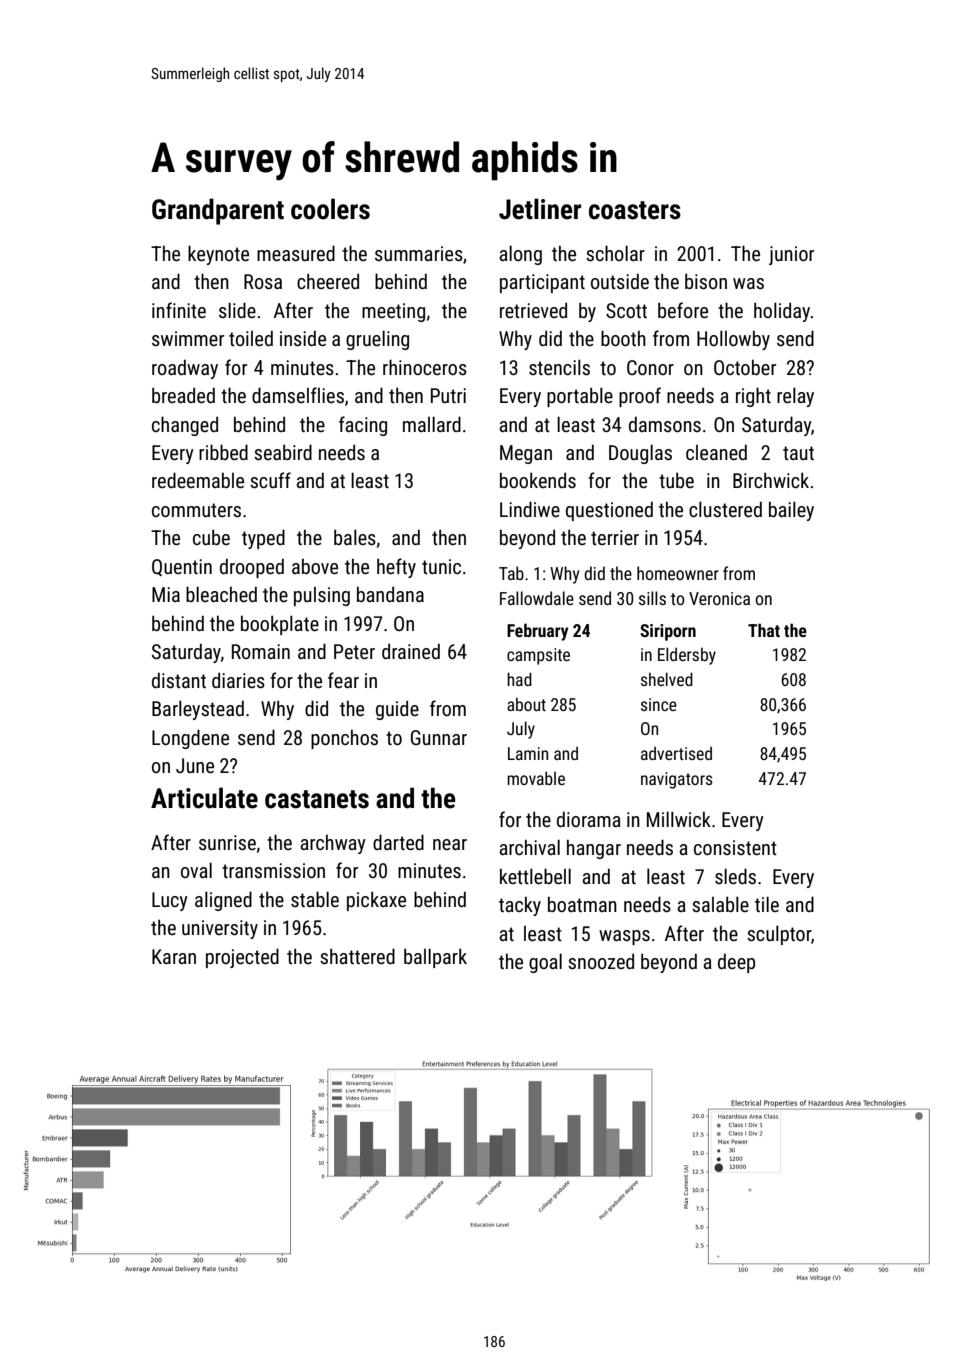  What do you see at coordinates (448, 395) in the document?
I see `Putri` at bounding box center [448, 395].
